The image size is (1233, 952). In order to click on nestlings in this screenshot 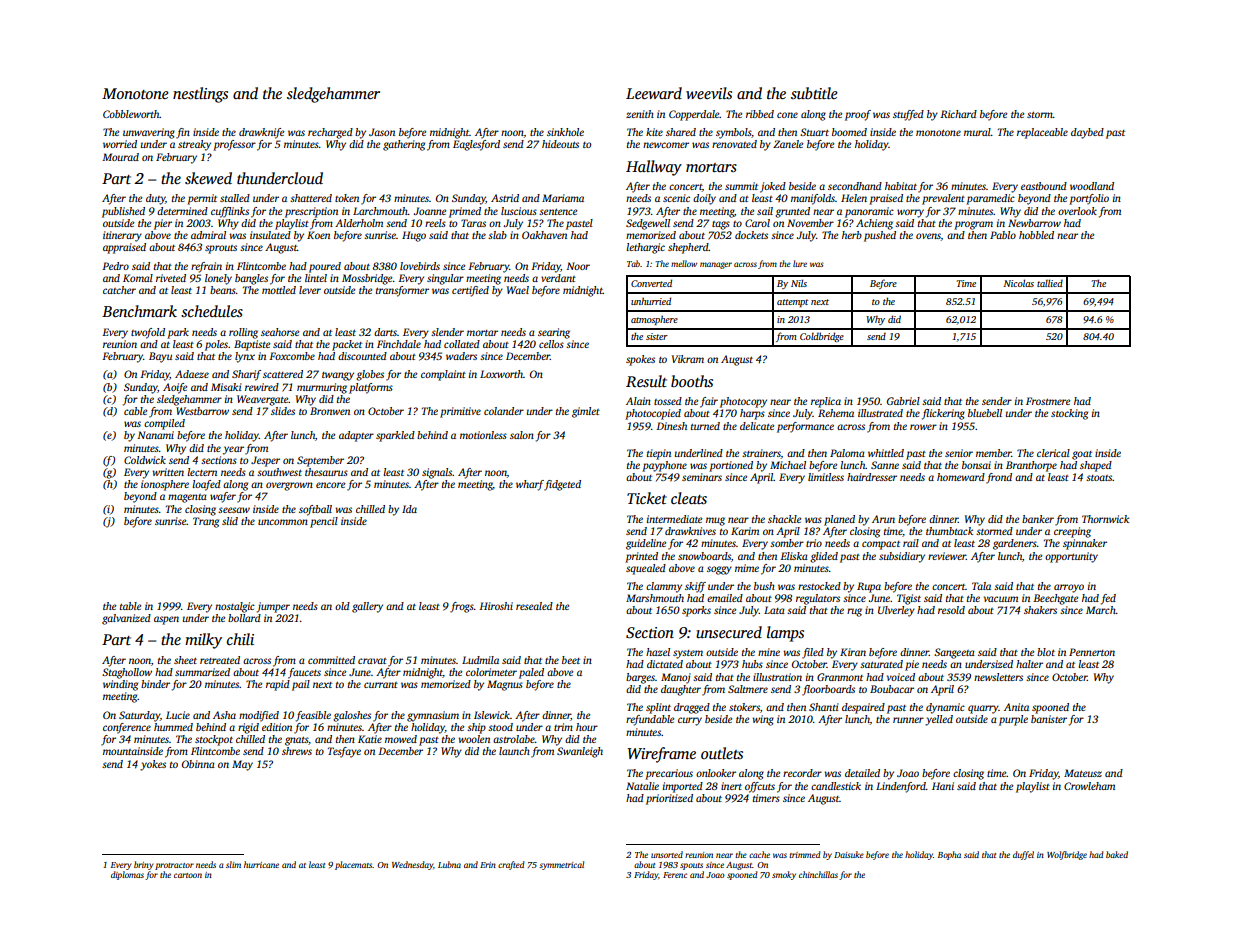, I will do `click(200, 95)`.
